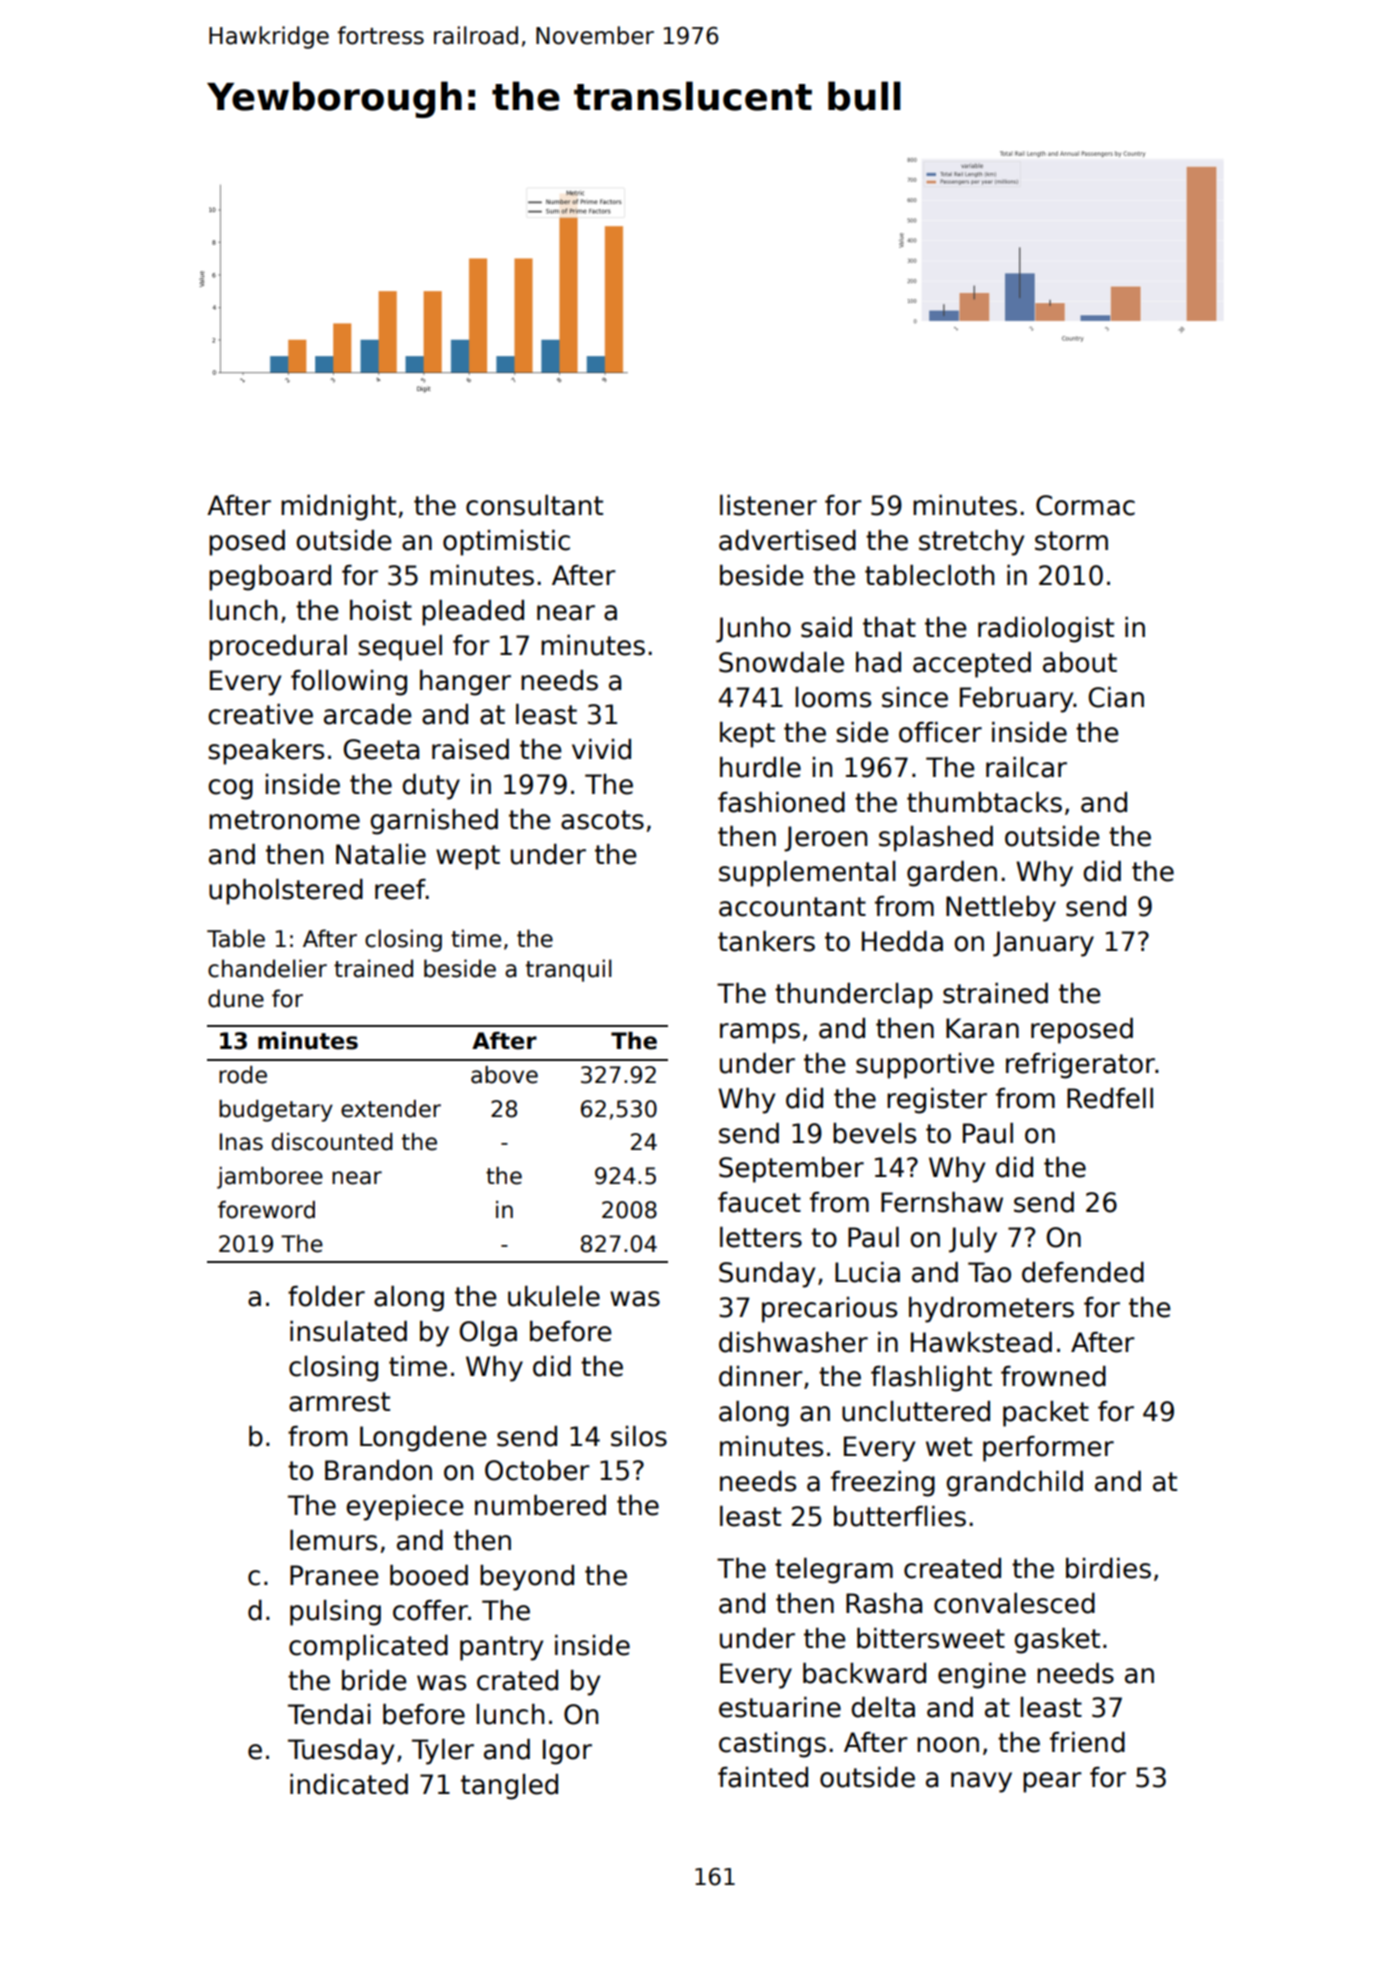 The height and width of the screenshot is (1969, 1386). I want to click on Tyler, so click(443, 1752).
